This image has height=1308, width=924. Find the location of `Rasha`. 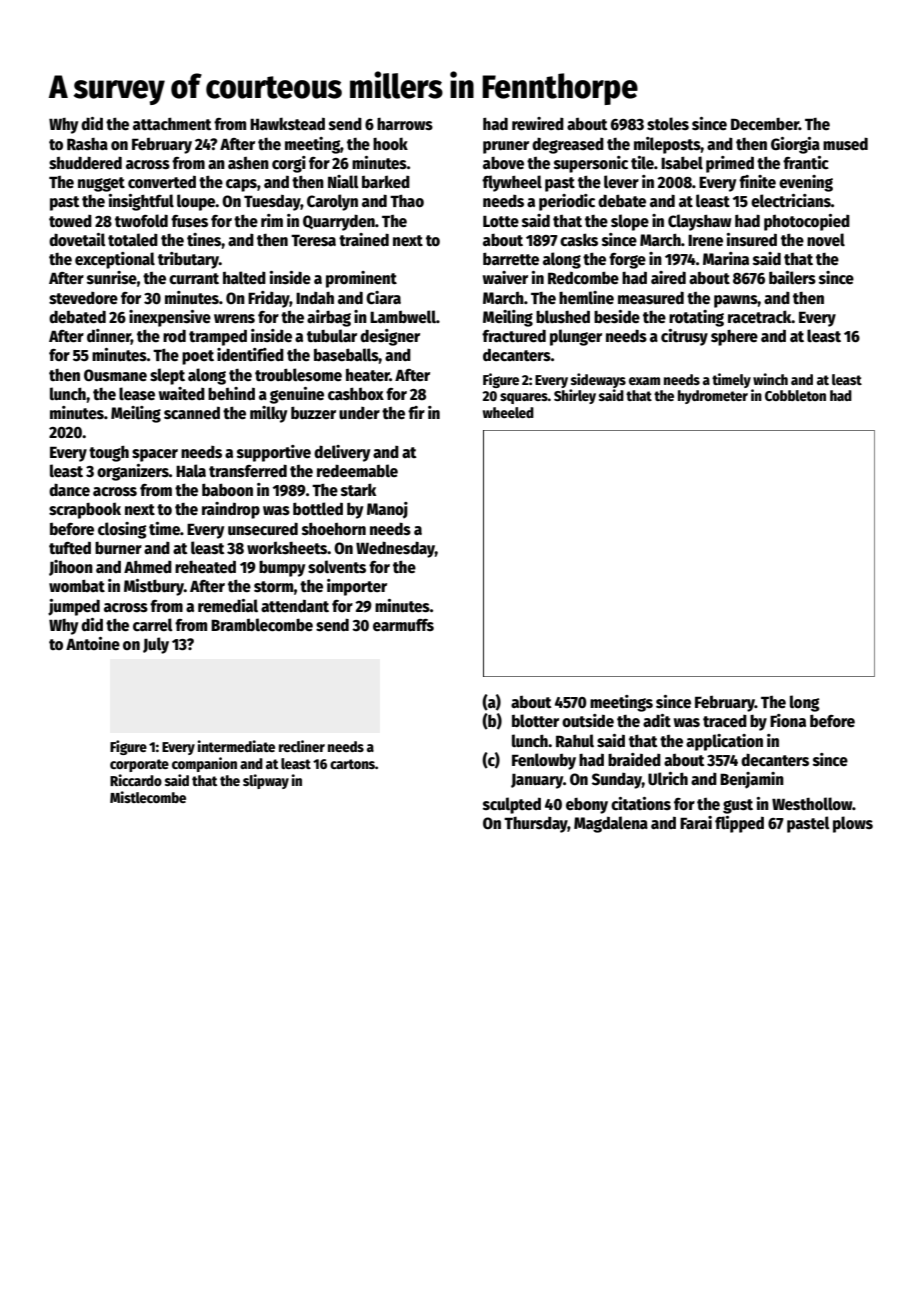

Rasha is located at coordinates (87, 144).
